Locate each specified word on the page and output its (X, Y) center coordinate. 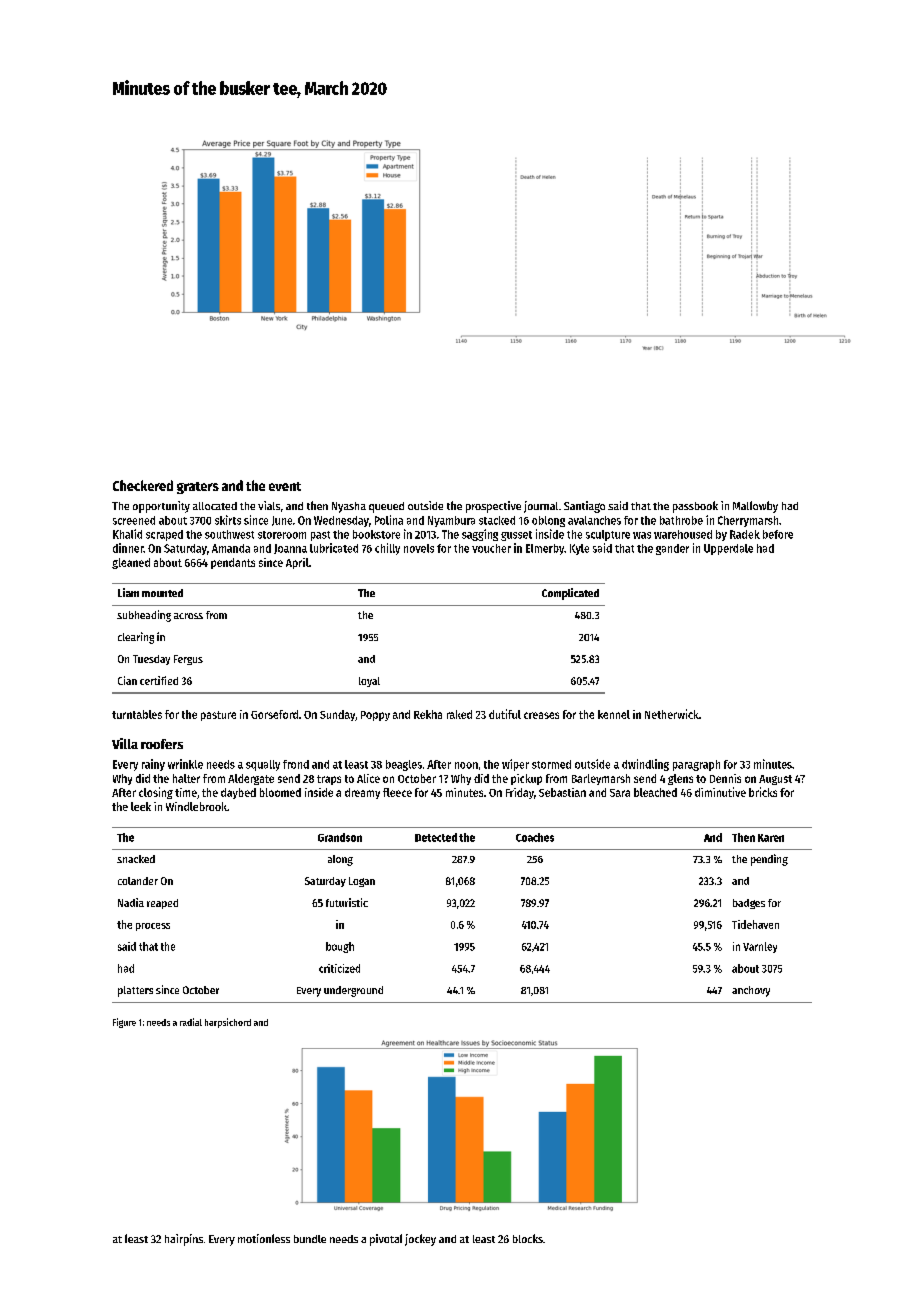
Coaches (535, 837)
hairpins (184, 1240)
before (778, 534)
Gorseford (274, 714)
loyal (369, 682)
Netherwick (672, 714)
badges (749, 904)
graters (198, 488)
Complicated (570, 594)
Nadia (131, 902)
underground (353, 991)
